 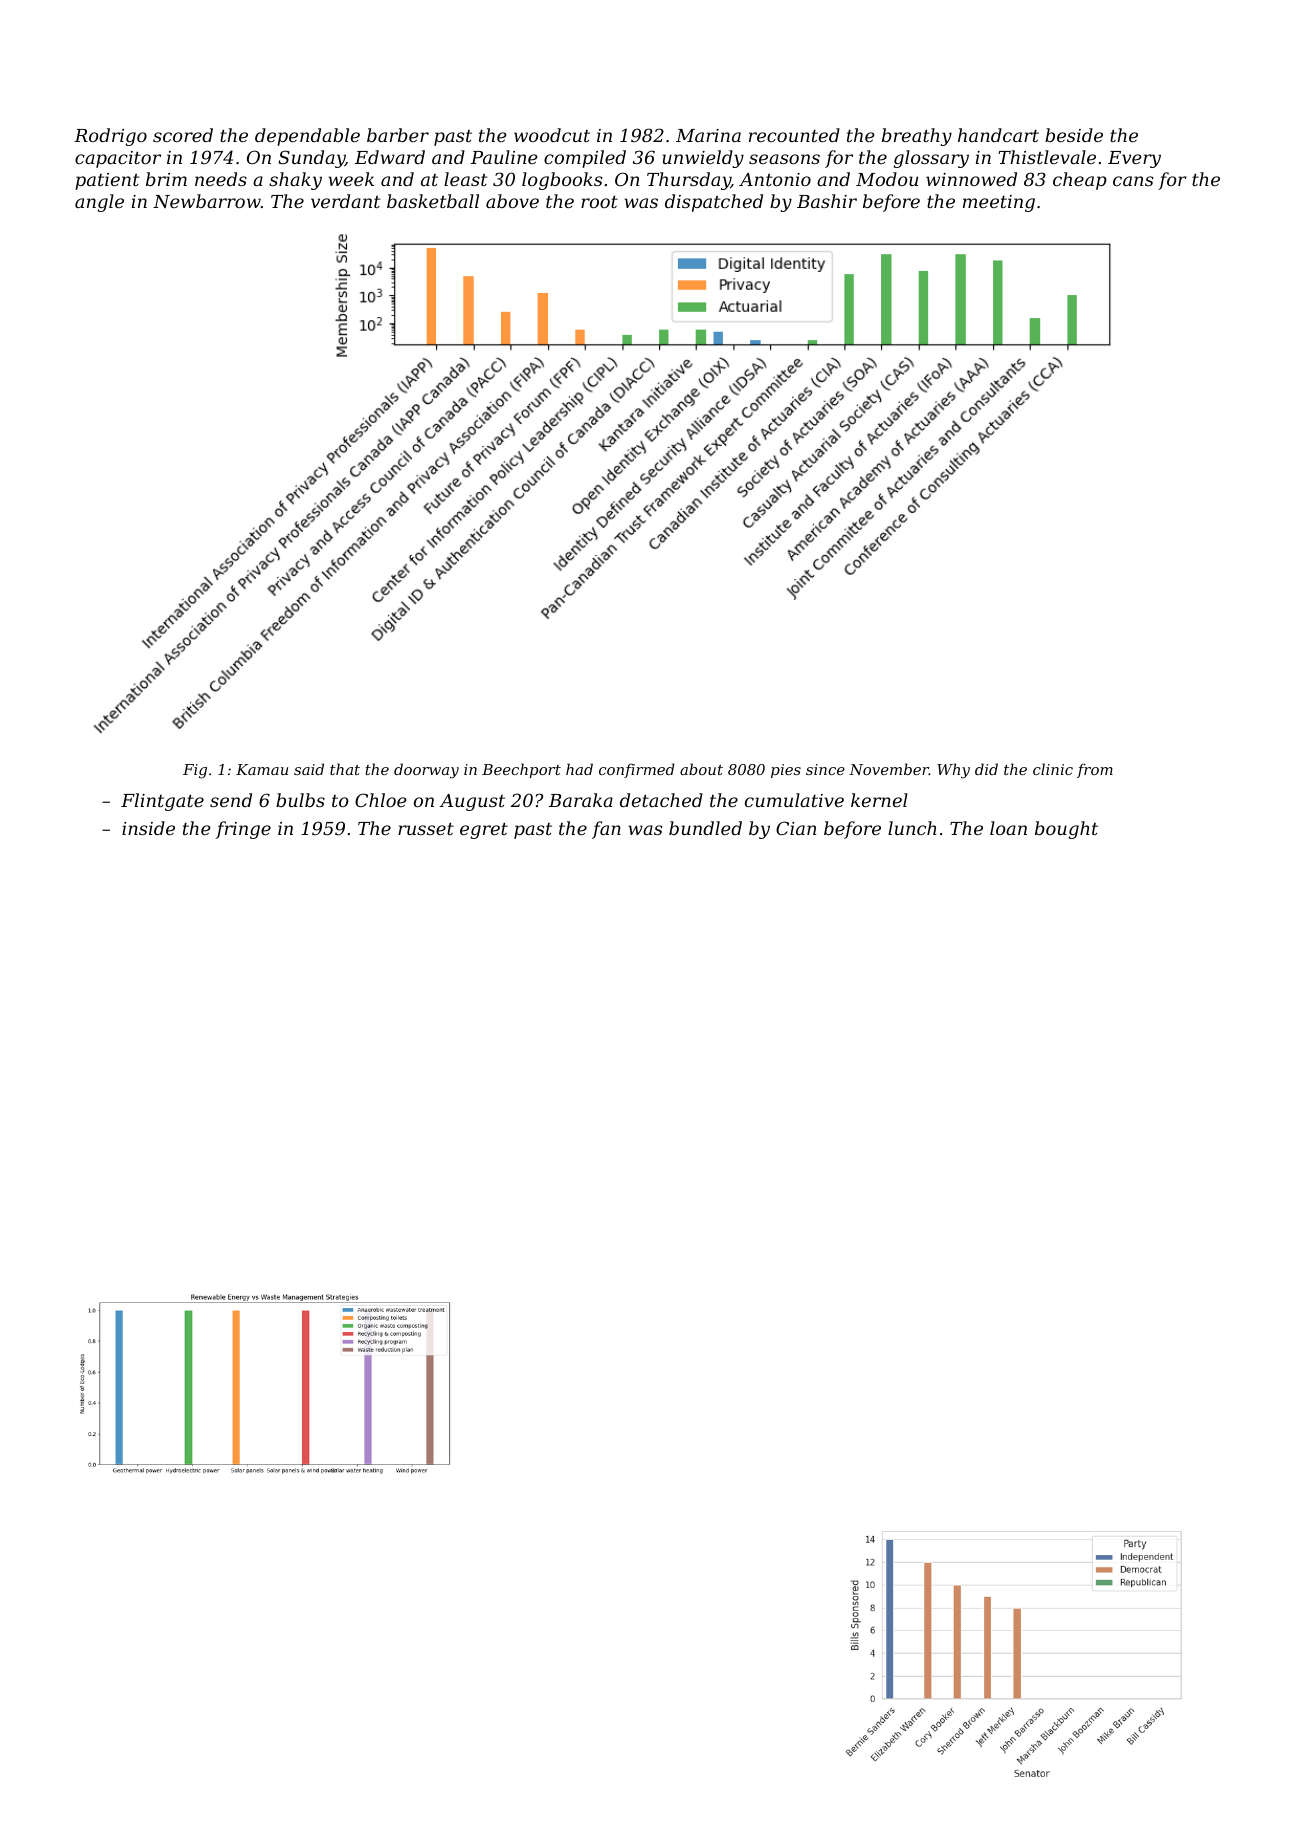 I want to click on Kamau, so click(x=262, y=769).
